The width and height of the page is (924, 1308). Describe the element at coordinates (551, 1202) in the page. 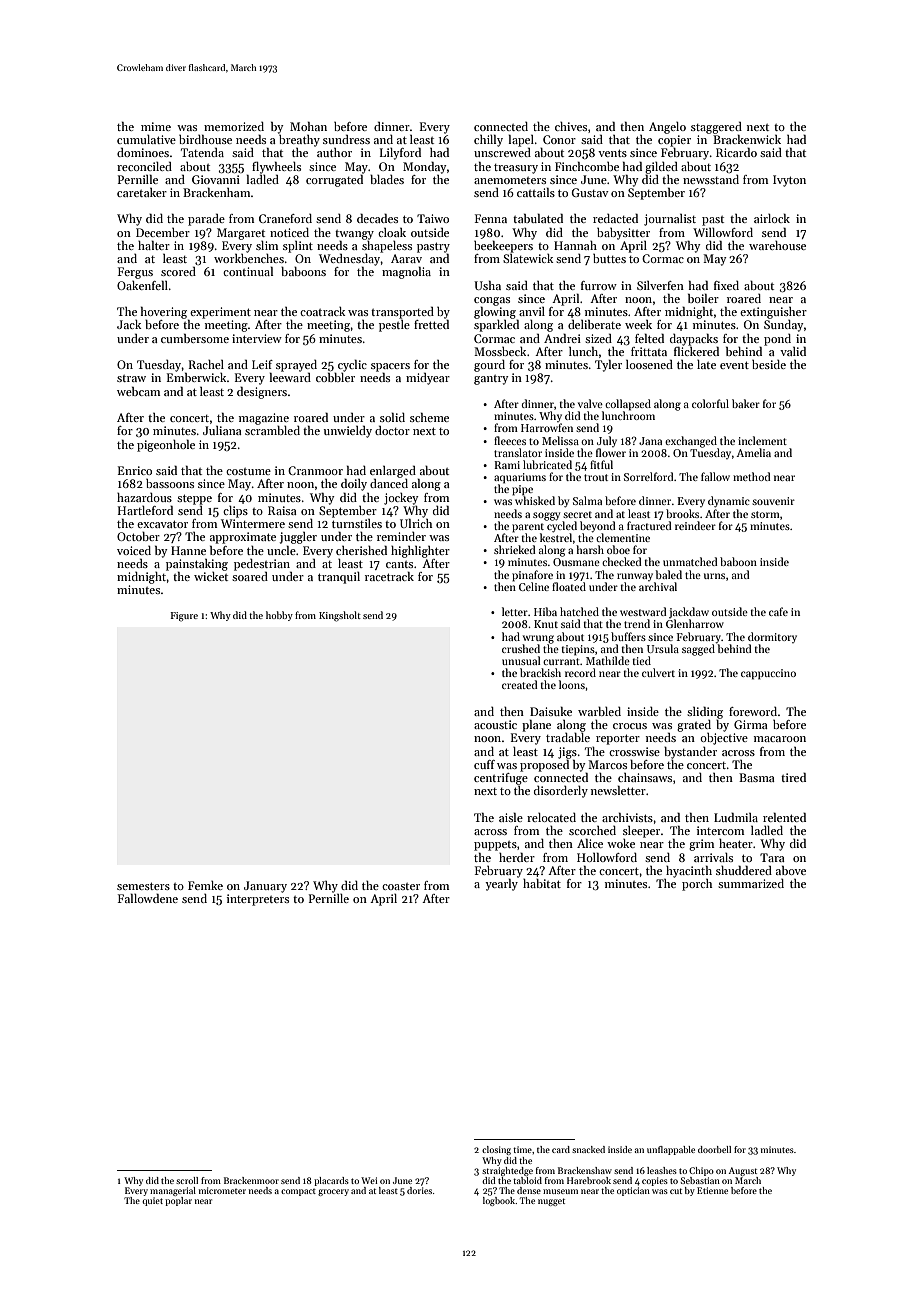

I see `nugget` at that location.
